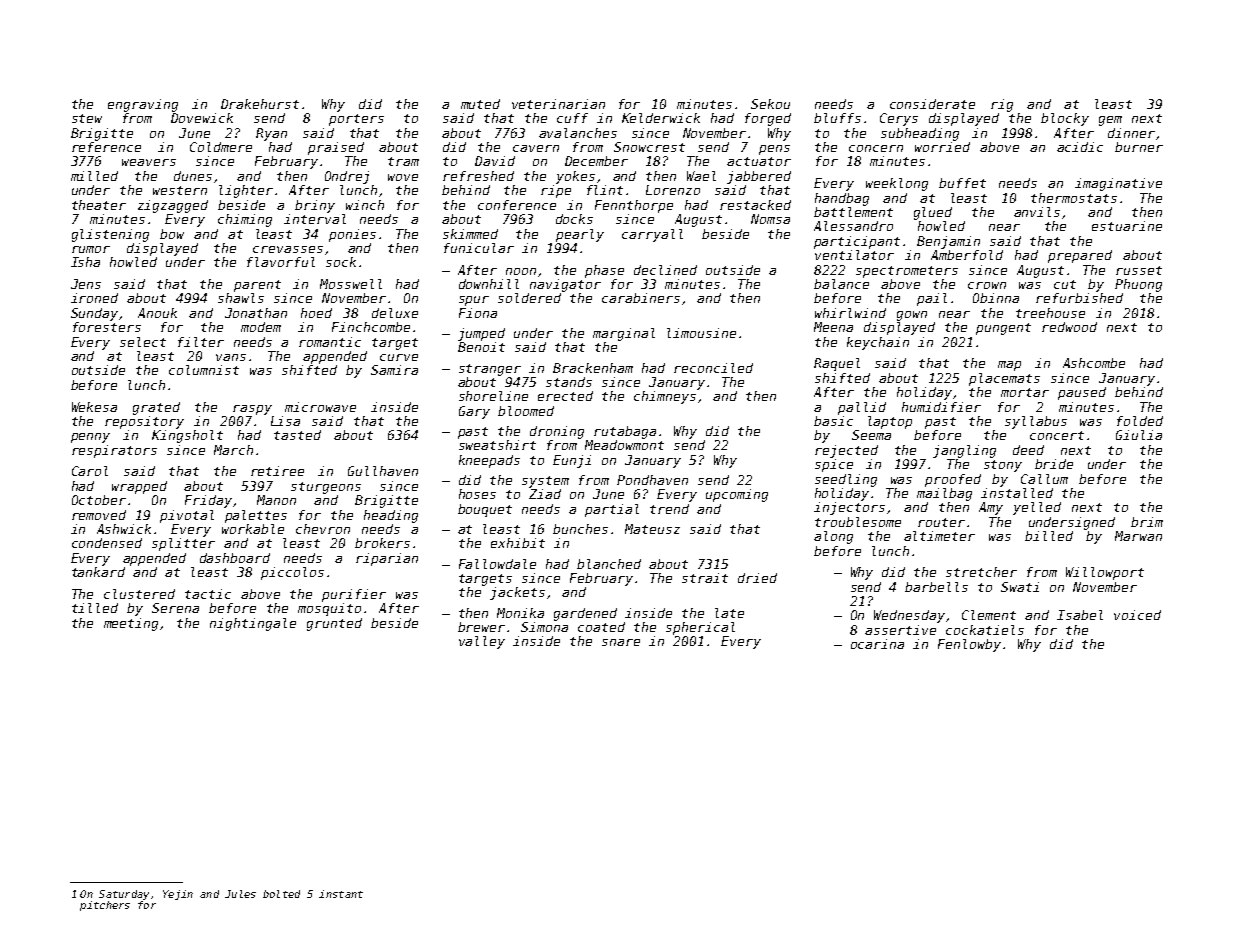 The image size is (1233, 952). Describe the element at coordinates (621, 642) in the screenshot. I see `snare` at that location.
